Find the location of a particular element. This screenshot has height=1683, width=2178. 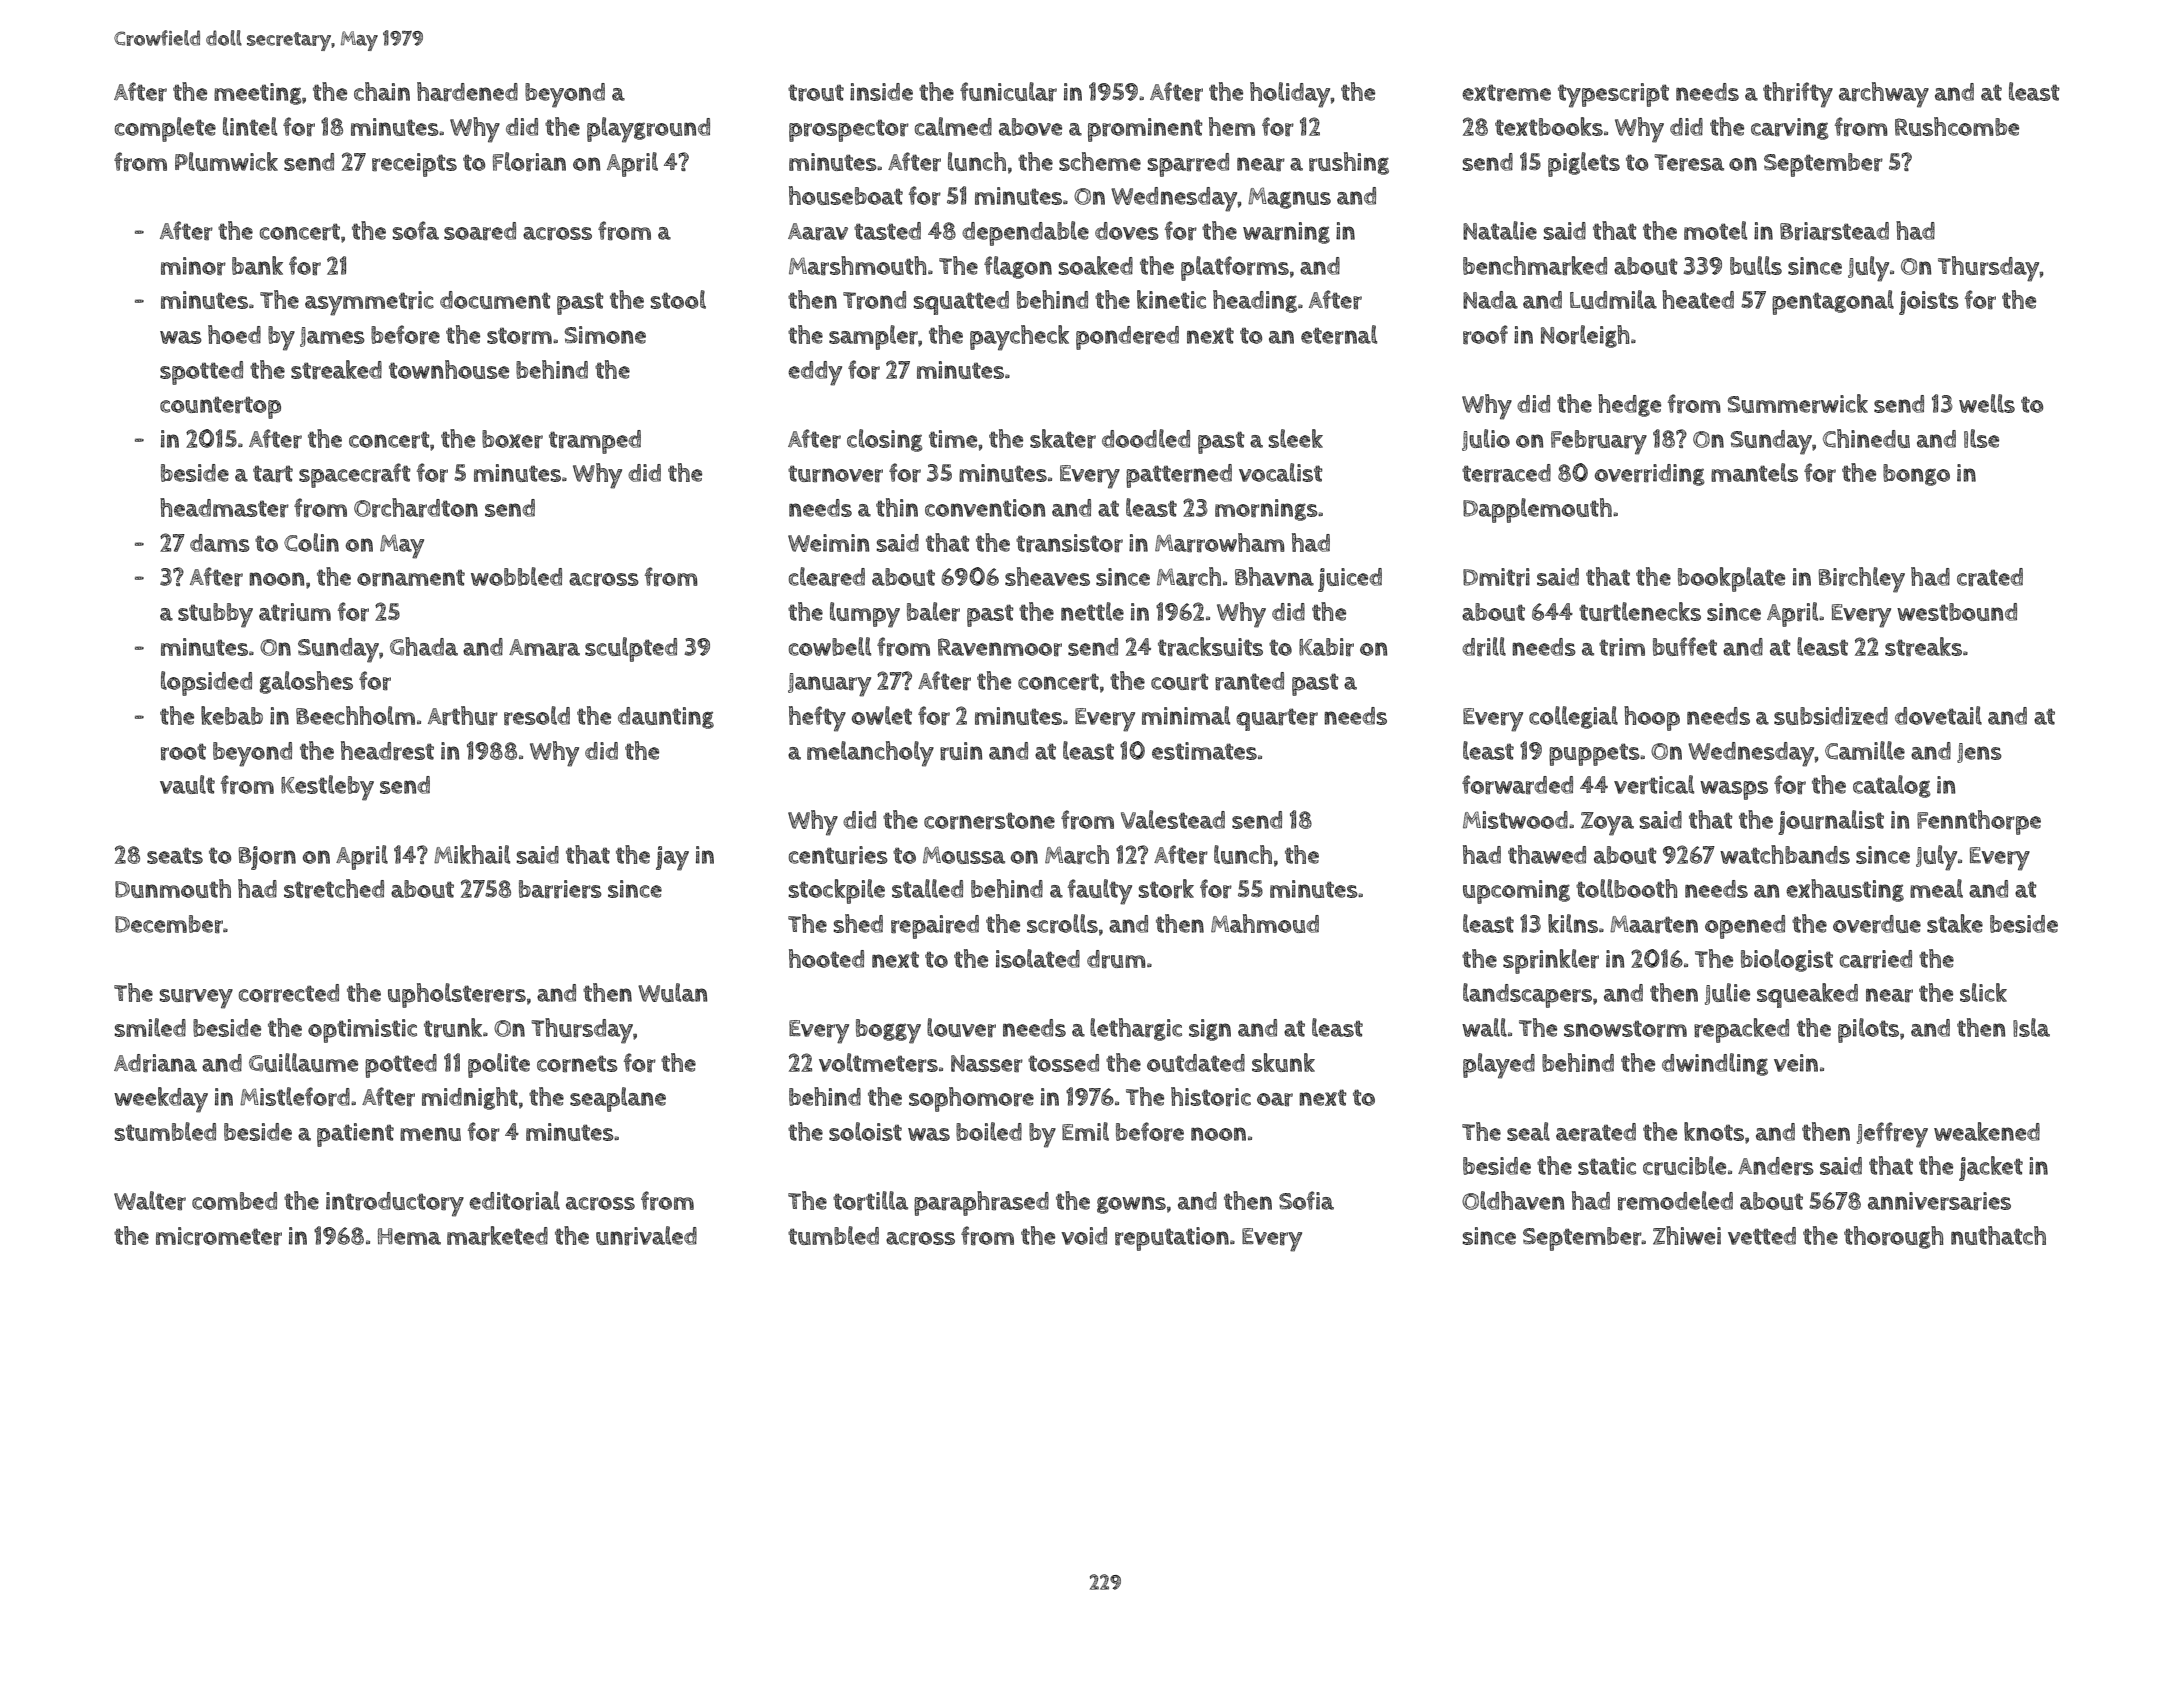

wells is located at coordinates (1987, 403).
